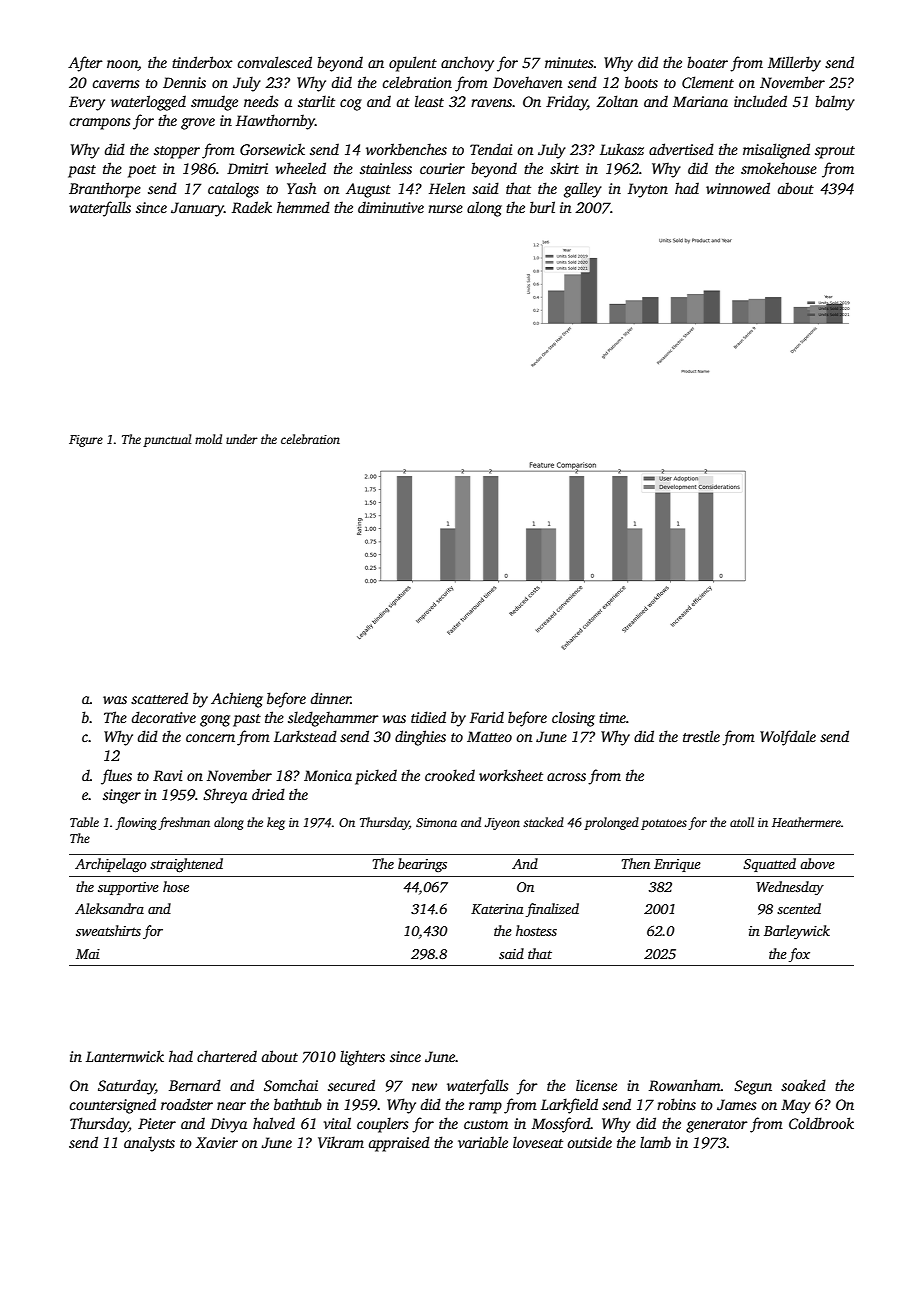  What do you see at coordinates (159, 698) in the image?
I see `scattered` at bounding box center [159, 698].
